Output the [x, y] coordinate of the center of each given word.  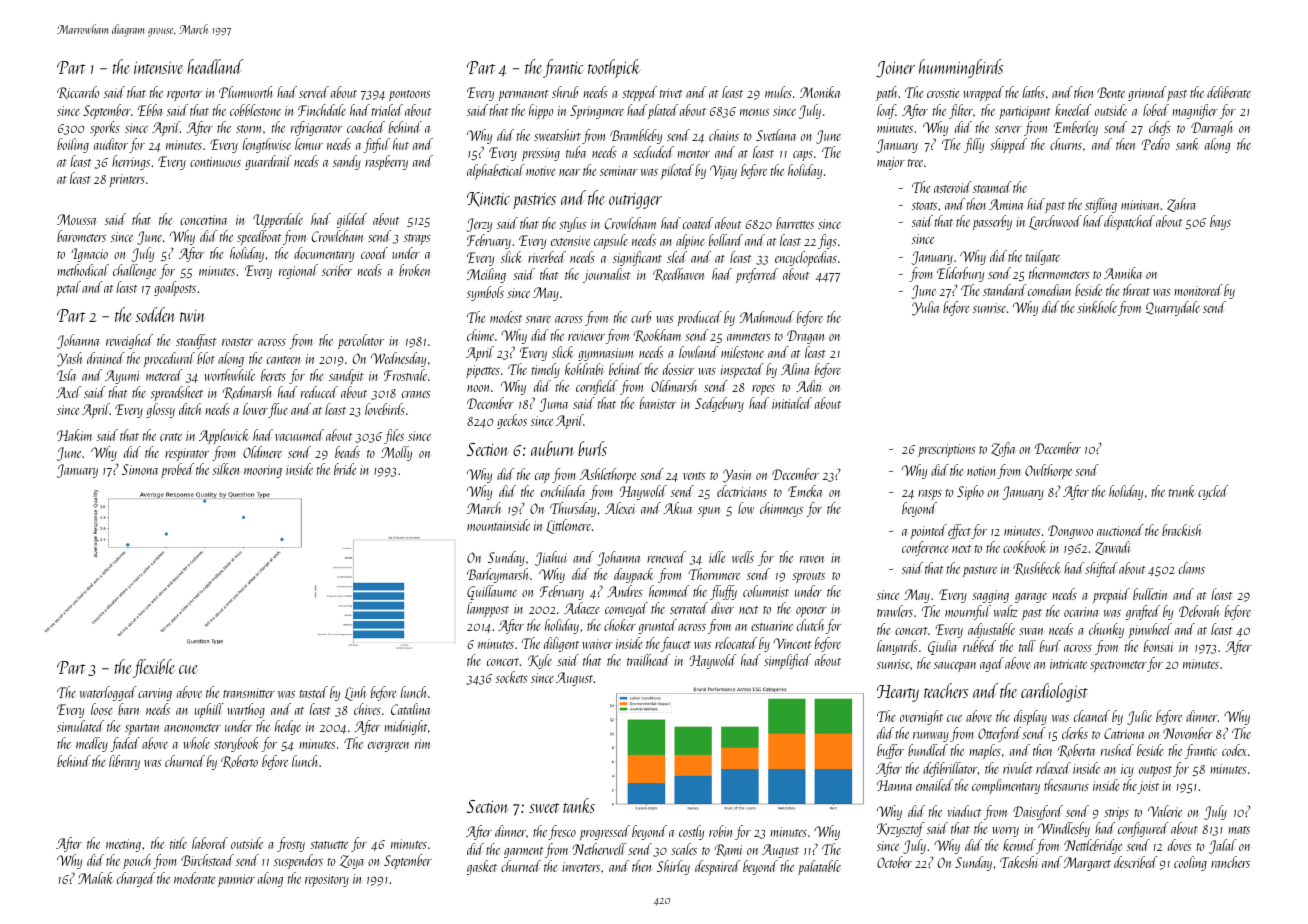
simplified [787, 661]
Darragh [1211, 128]
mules [778, 92]
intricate [1068, 664]
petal [69, 288]
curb [641, 317]
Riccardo [78, 92]
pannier [236, 880]
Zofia [1003, 449]
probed [177, 470]
